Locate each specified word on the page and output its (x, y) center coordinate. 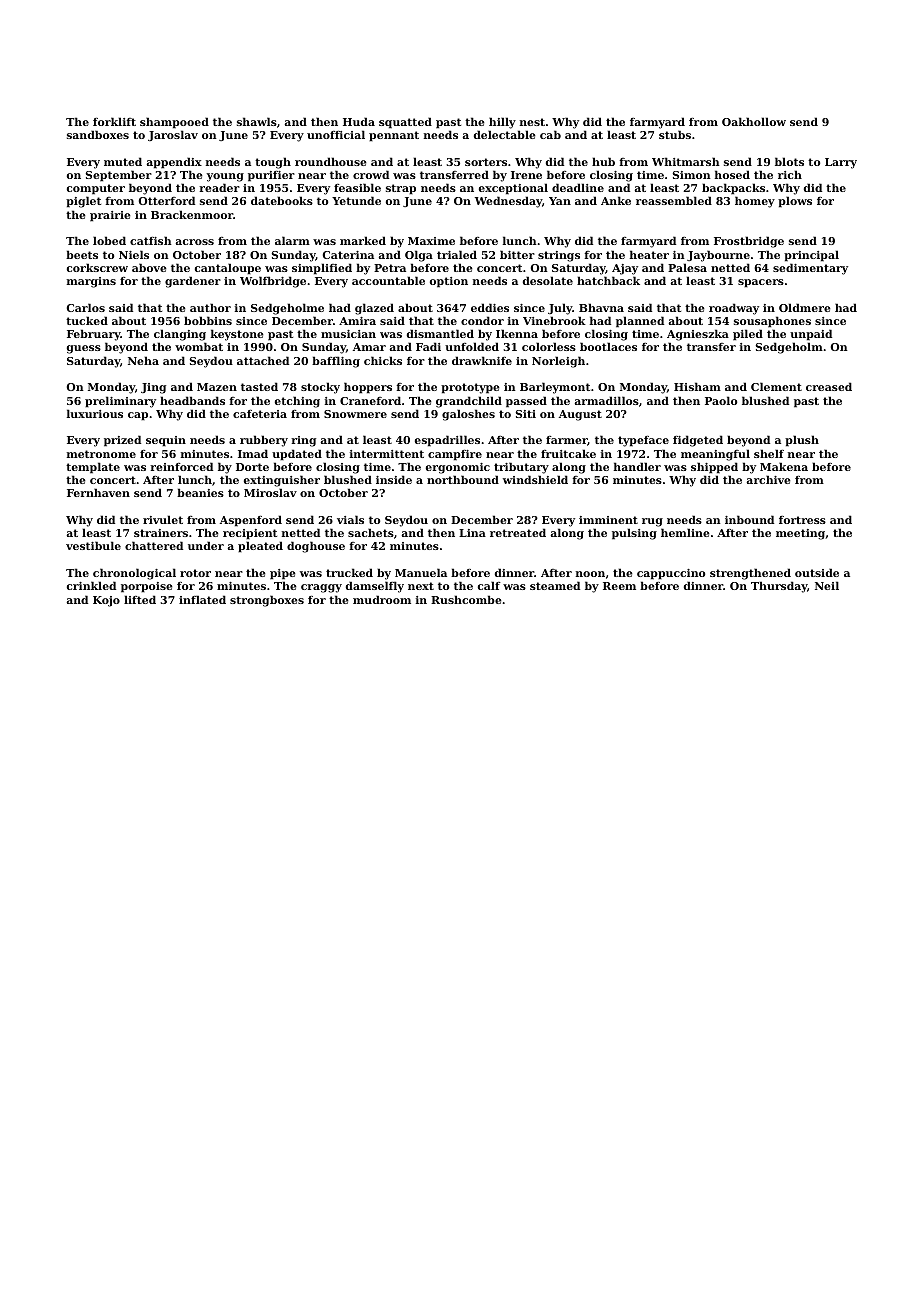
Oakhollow (754, 121)
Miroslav (270, 492)
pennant (394, 136)
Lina (472, 533)
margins (91, 282)
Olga (419, 256)
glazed (374, 309)
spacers (761, 283)
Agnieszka (698, 335)
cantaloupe (228, 269)
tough (273, 163)
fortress (802, 520)
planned (640, 322)
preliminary (120, 402)
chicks (383, 360)
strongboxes (267, 601)
